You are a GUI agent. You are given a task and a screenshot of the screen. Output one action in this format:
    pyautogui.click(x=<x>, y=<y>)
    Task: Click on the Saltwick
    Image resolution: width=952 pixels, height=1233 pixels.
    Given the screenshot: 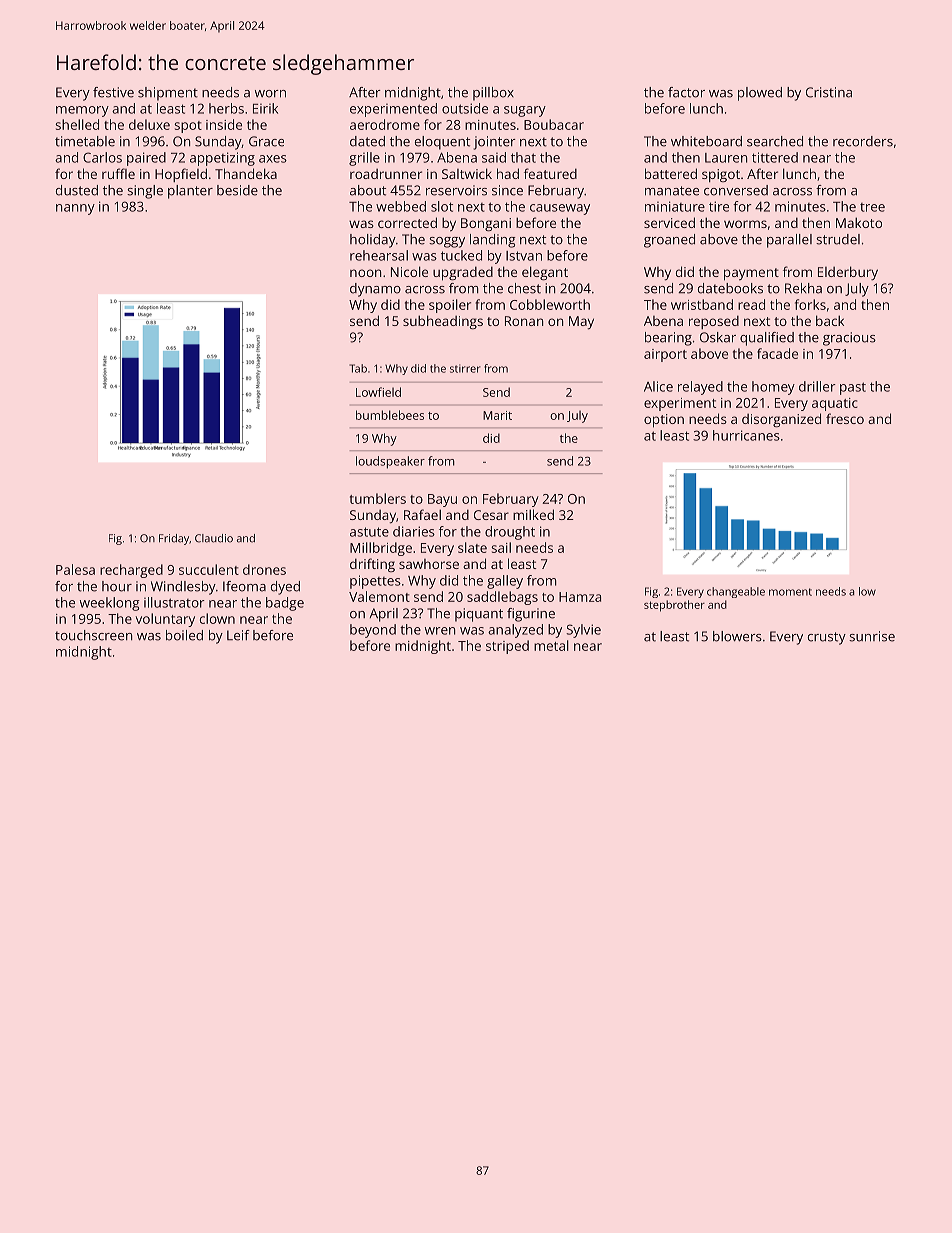 What is the action you would take?
    pyautogui.click(x=467, y=173)
